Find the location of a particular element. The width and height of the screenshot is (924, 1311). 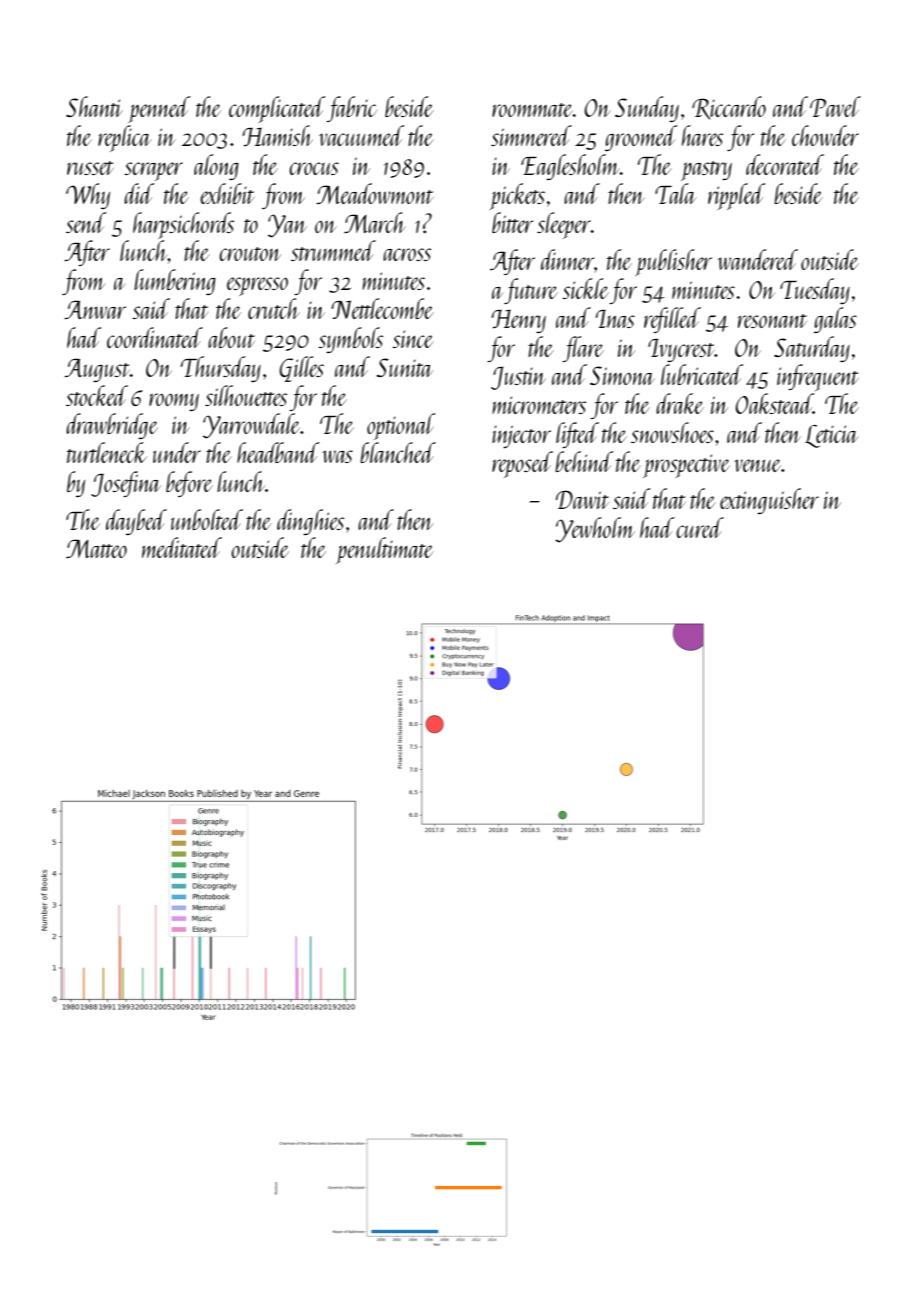

Justin is located at coordinates (518, 378).
